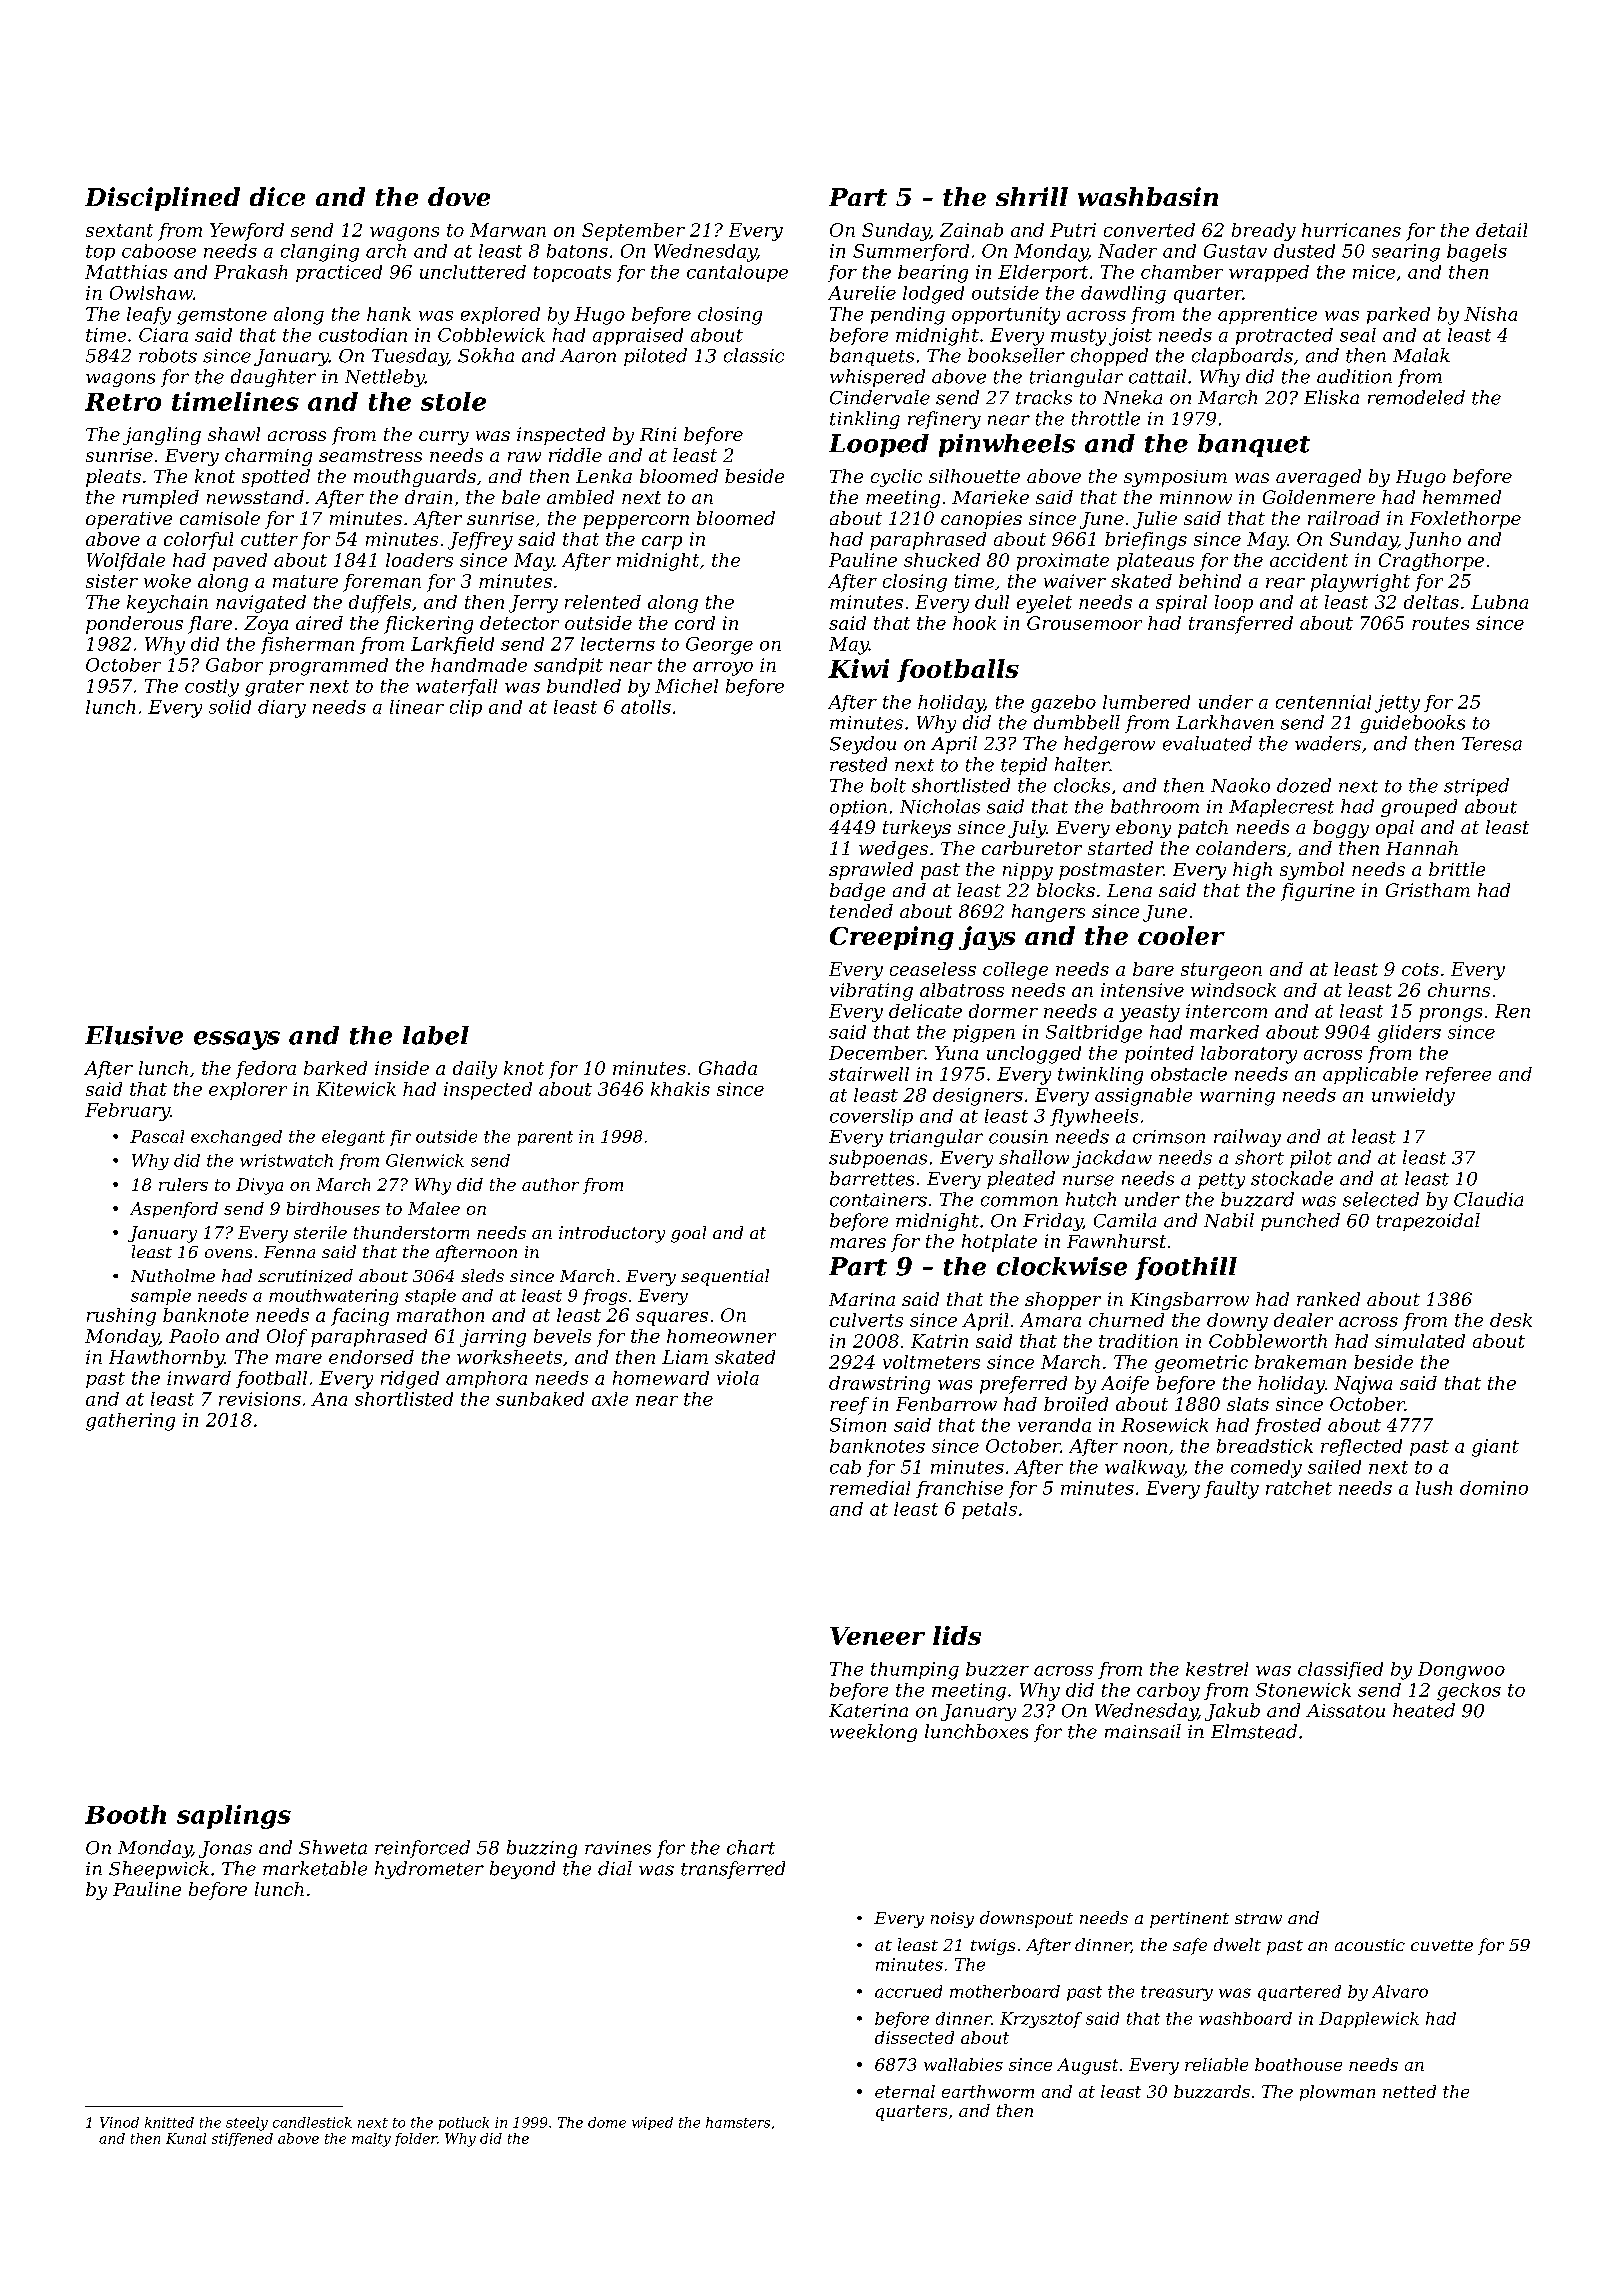 The width and height of the document is (1620, 2292). I want to click on potluck, so click(464, 2123).
